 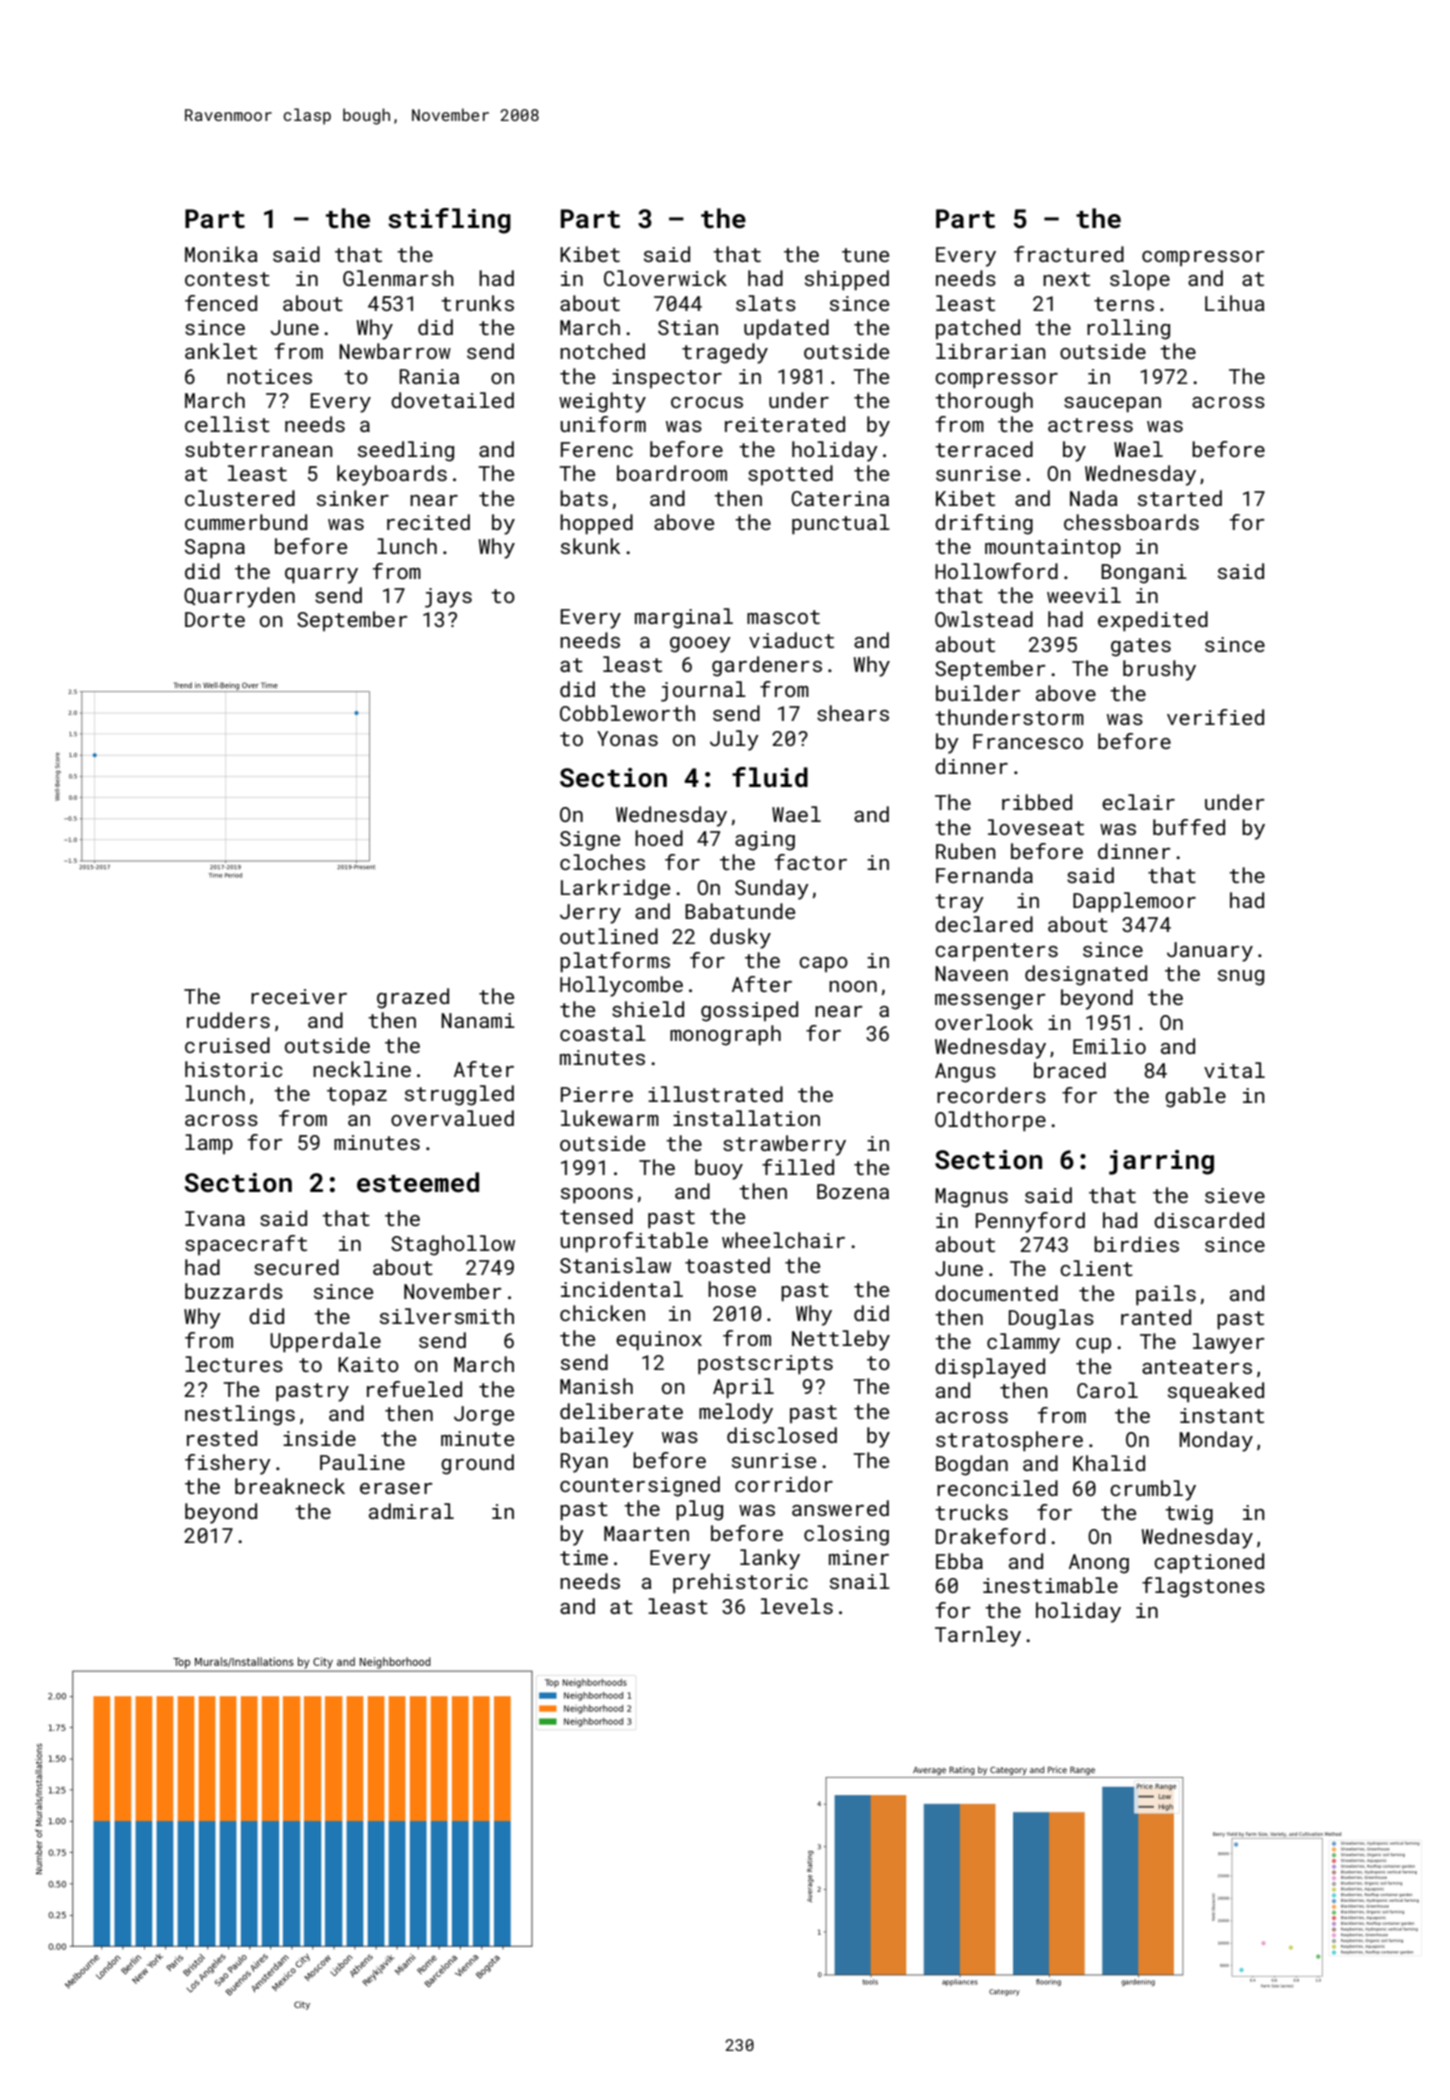 What do you see at coordinates (1112, 405) in the screenshot?
I see `saucepan` at bounding box center [1112, 405].
